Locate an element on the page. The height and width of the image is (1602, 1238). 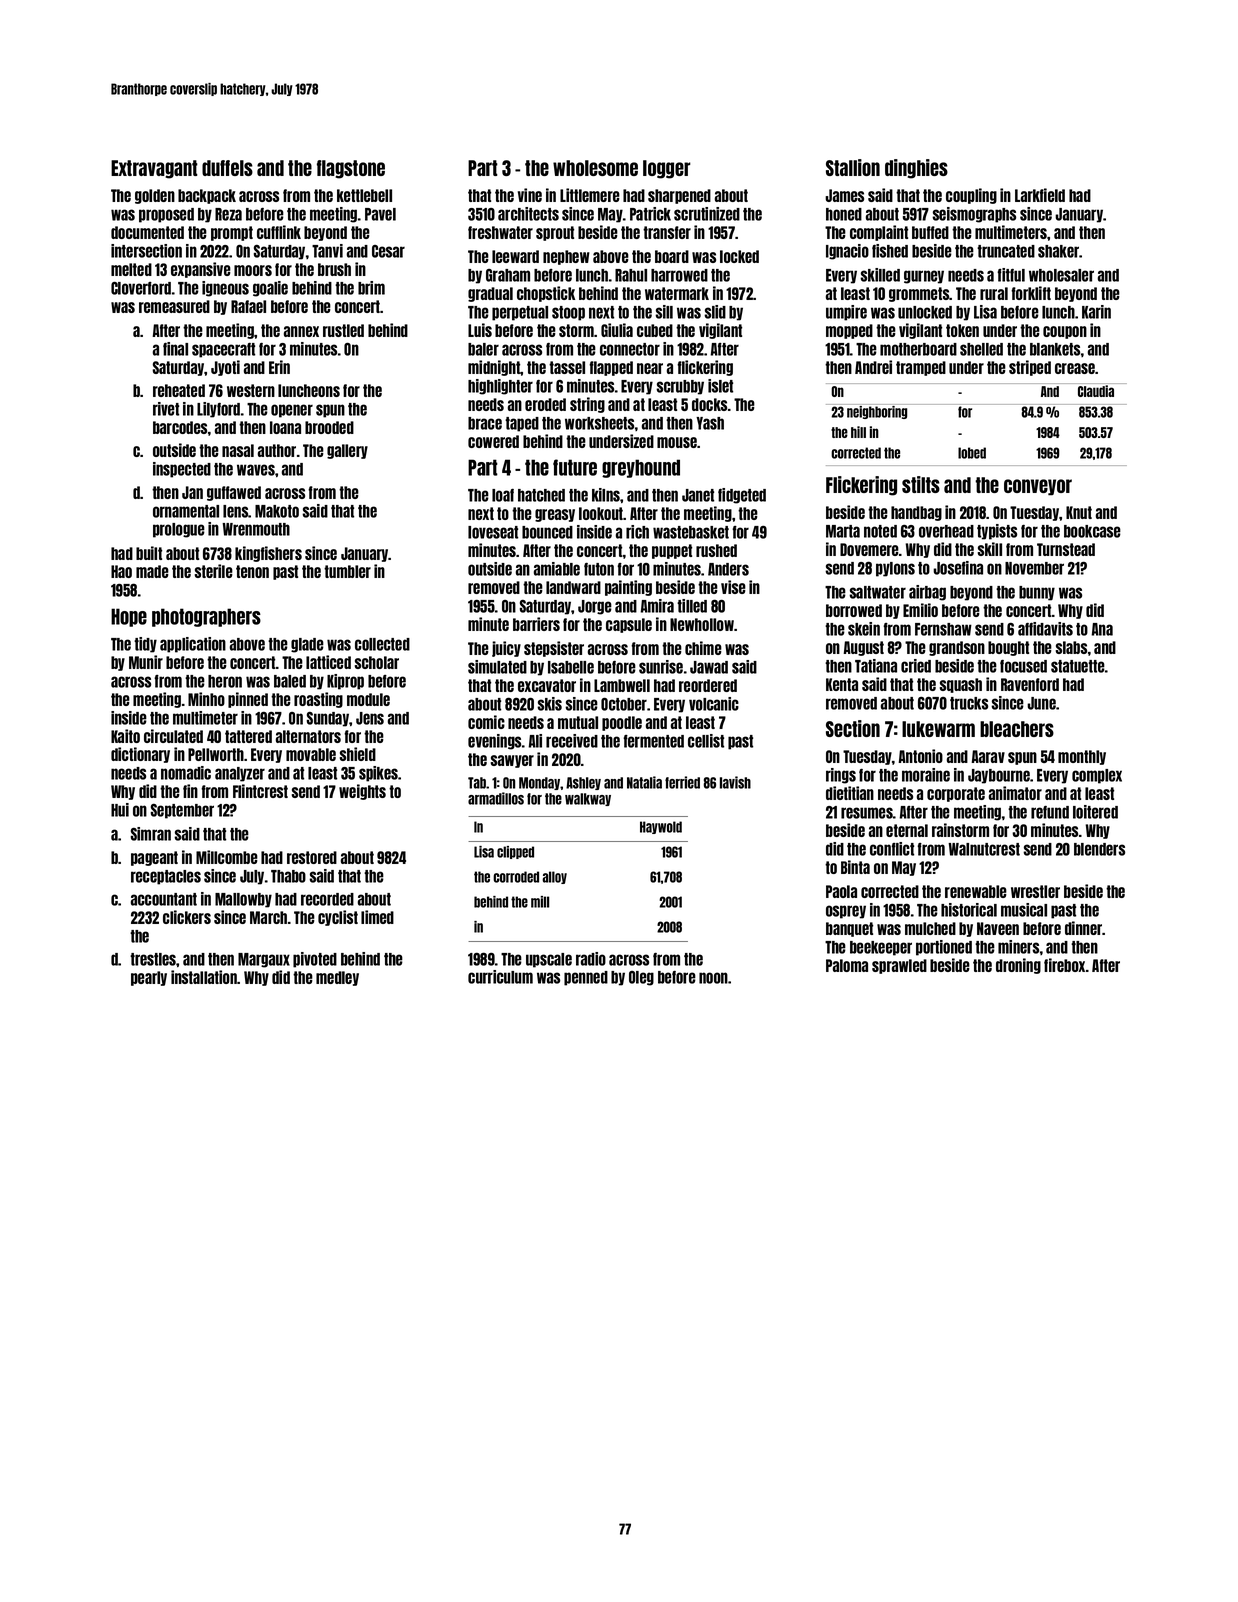
made is located at coordinates (152, 571).
